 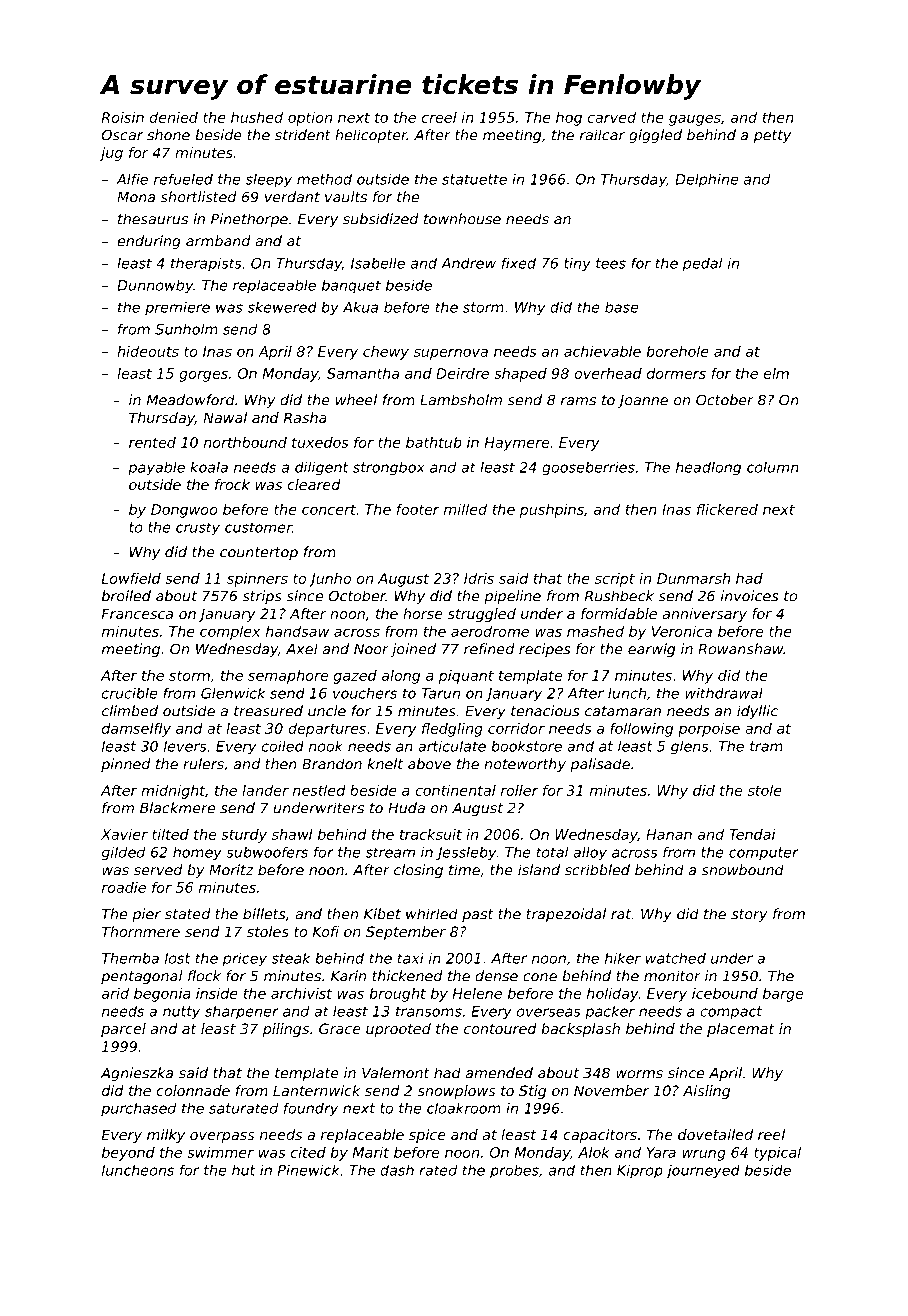 What do you see at coordinates (418, 871) in the page?
I see `closing` at bounding box center [418, 871].
